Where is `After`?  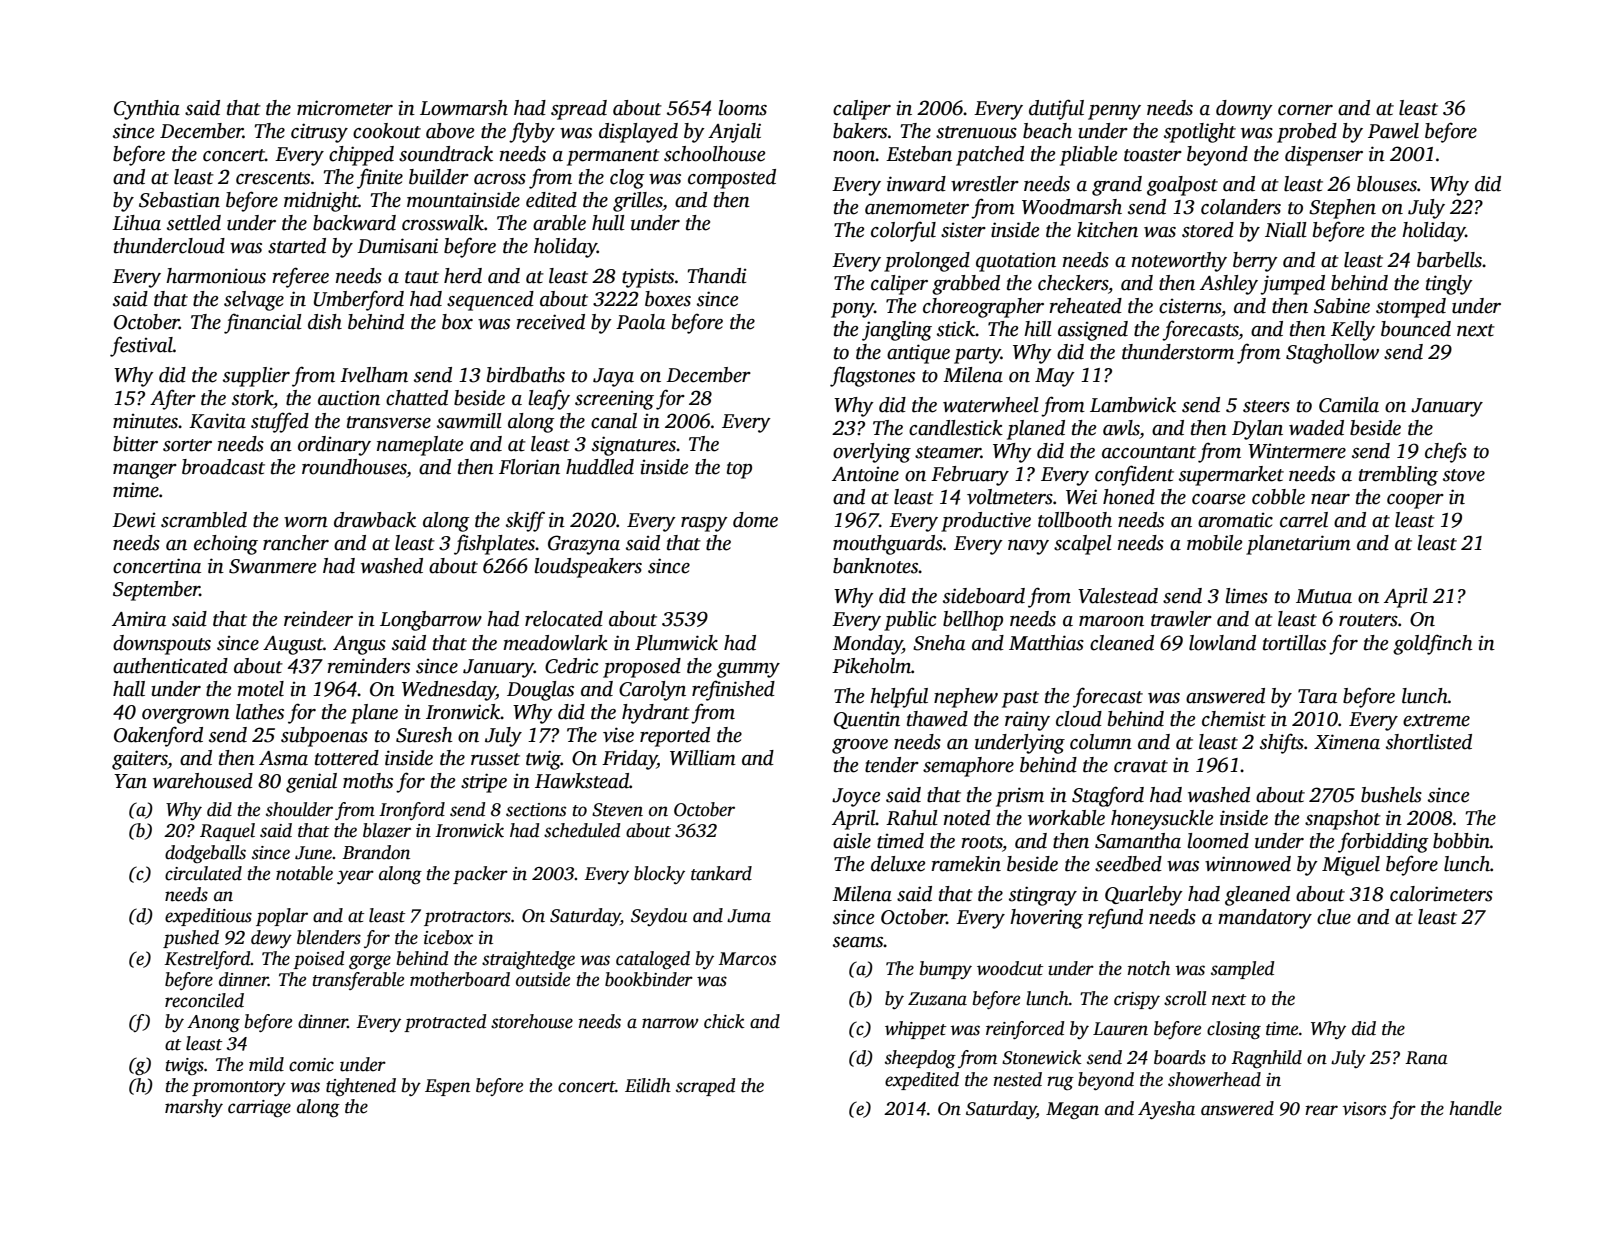
After is located at coordinates (173, 399).
